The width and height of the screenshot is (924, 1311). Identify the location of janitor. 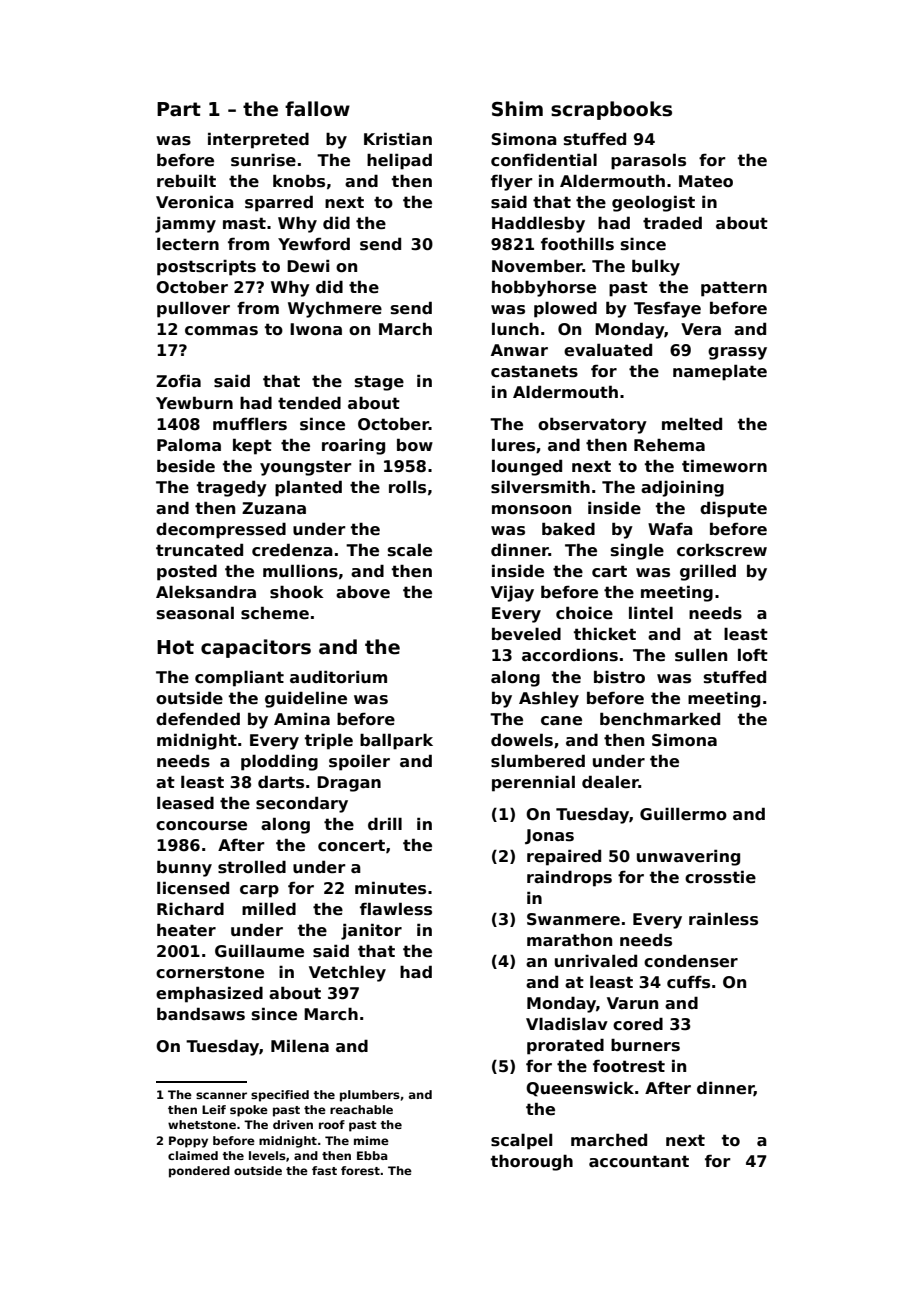
(371, 931).
